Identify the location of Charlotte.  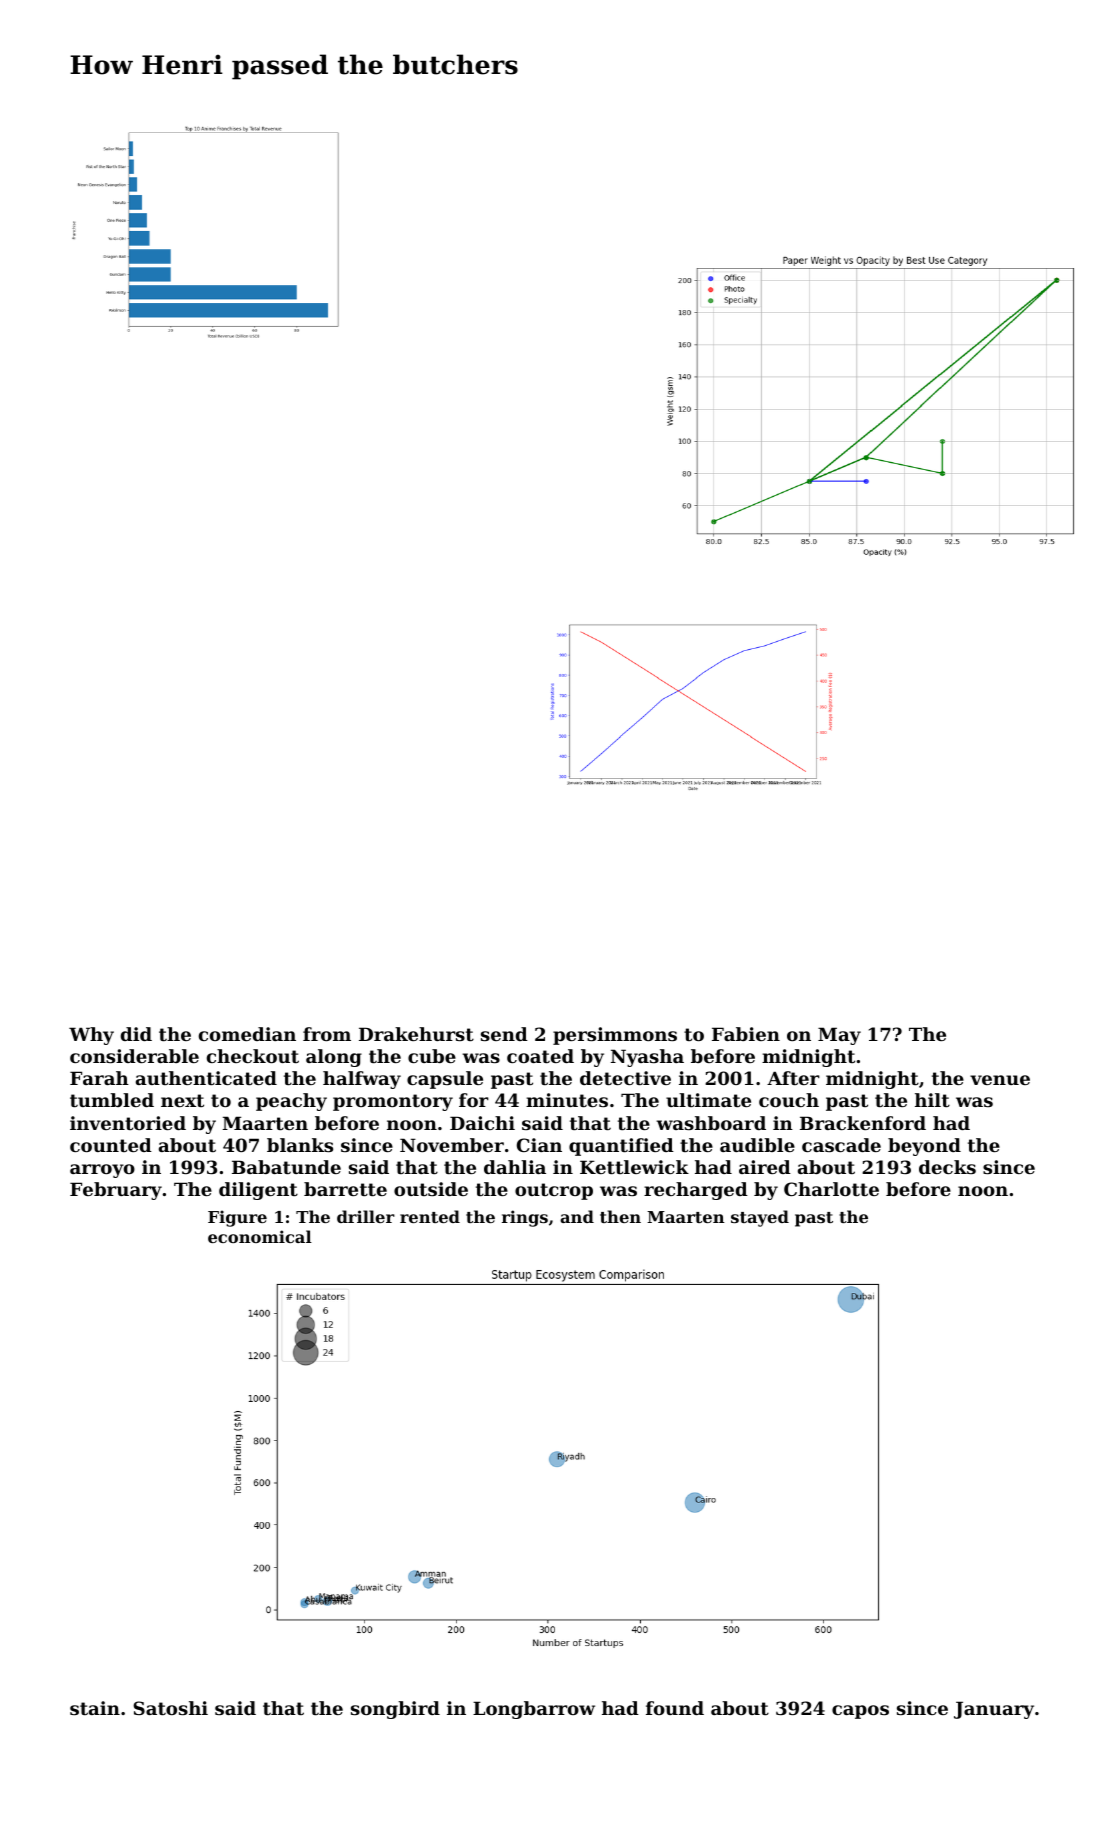
(831, 1189).
